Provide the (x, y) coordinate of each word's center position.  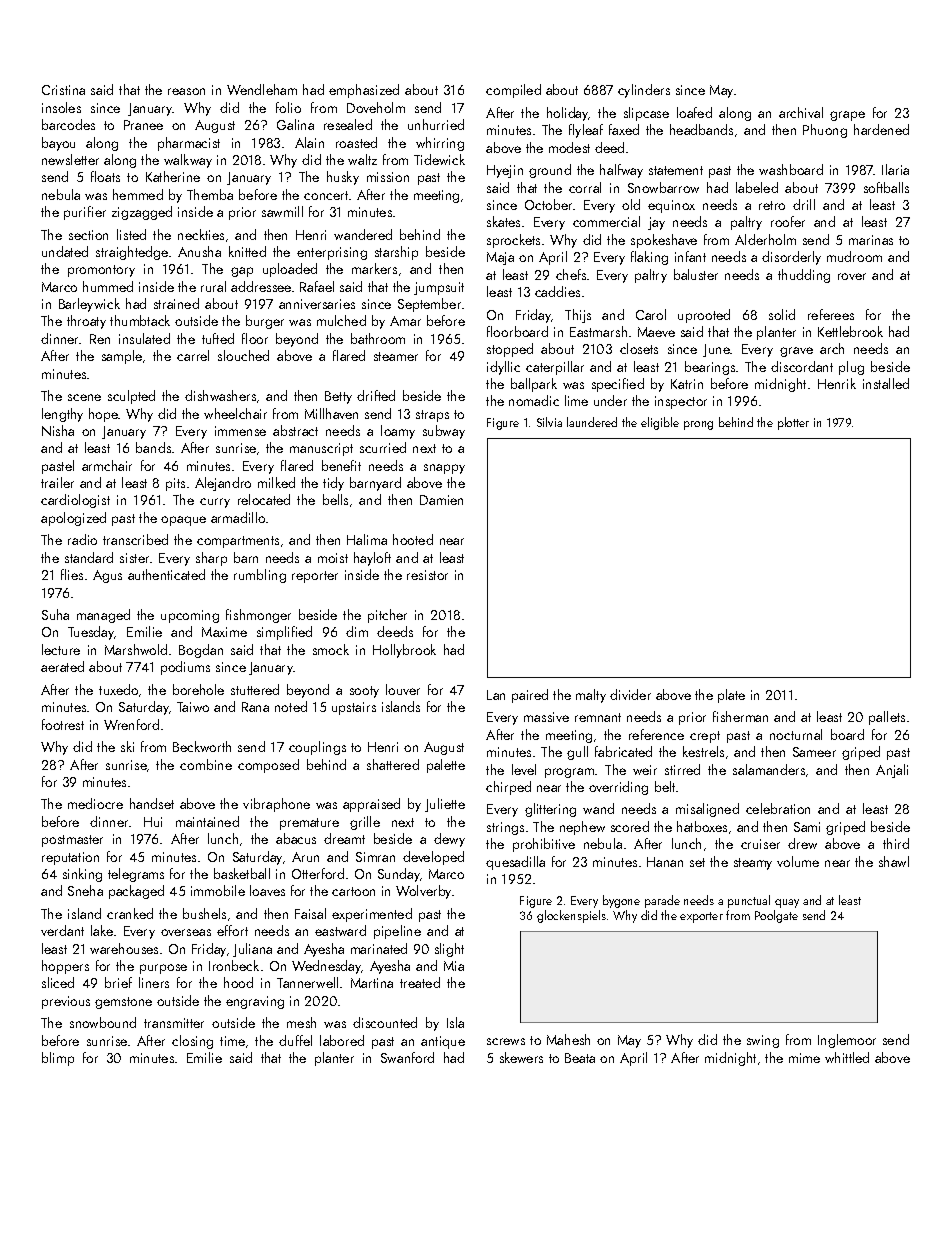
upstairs (354, 708)
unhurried (436, 124)
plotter (793, 423)
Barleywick (89, 305)
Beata (580, 1058)
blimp (58, 1059)
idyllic (503, 368)
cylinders (644, 91)
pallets (887, 718)
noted (291, 706)
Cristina (63, 90)
